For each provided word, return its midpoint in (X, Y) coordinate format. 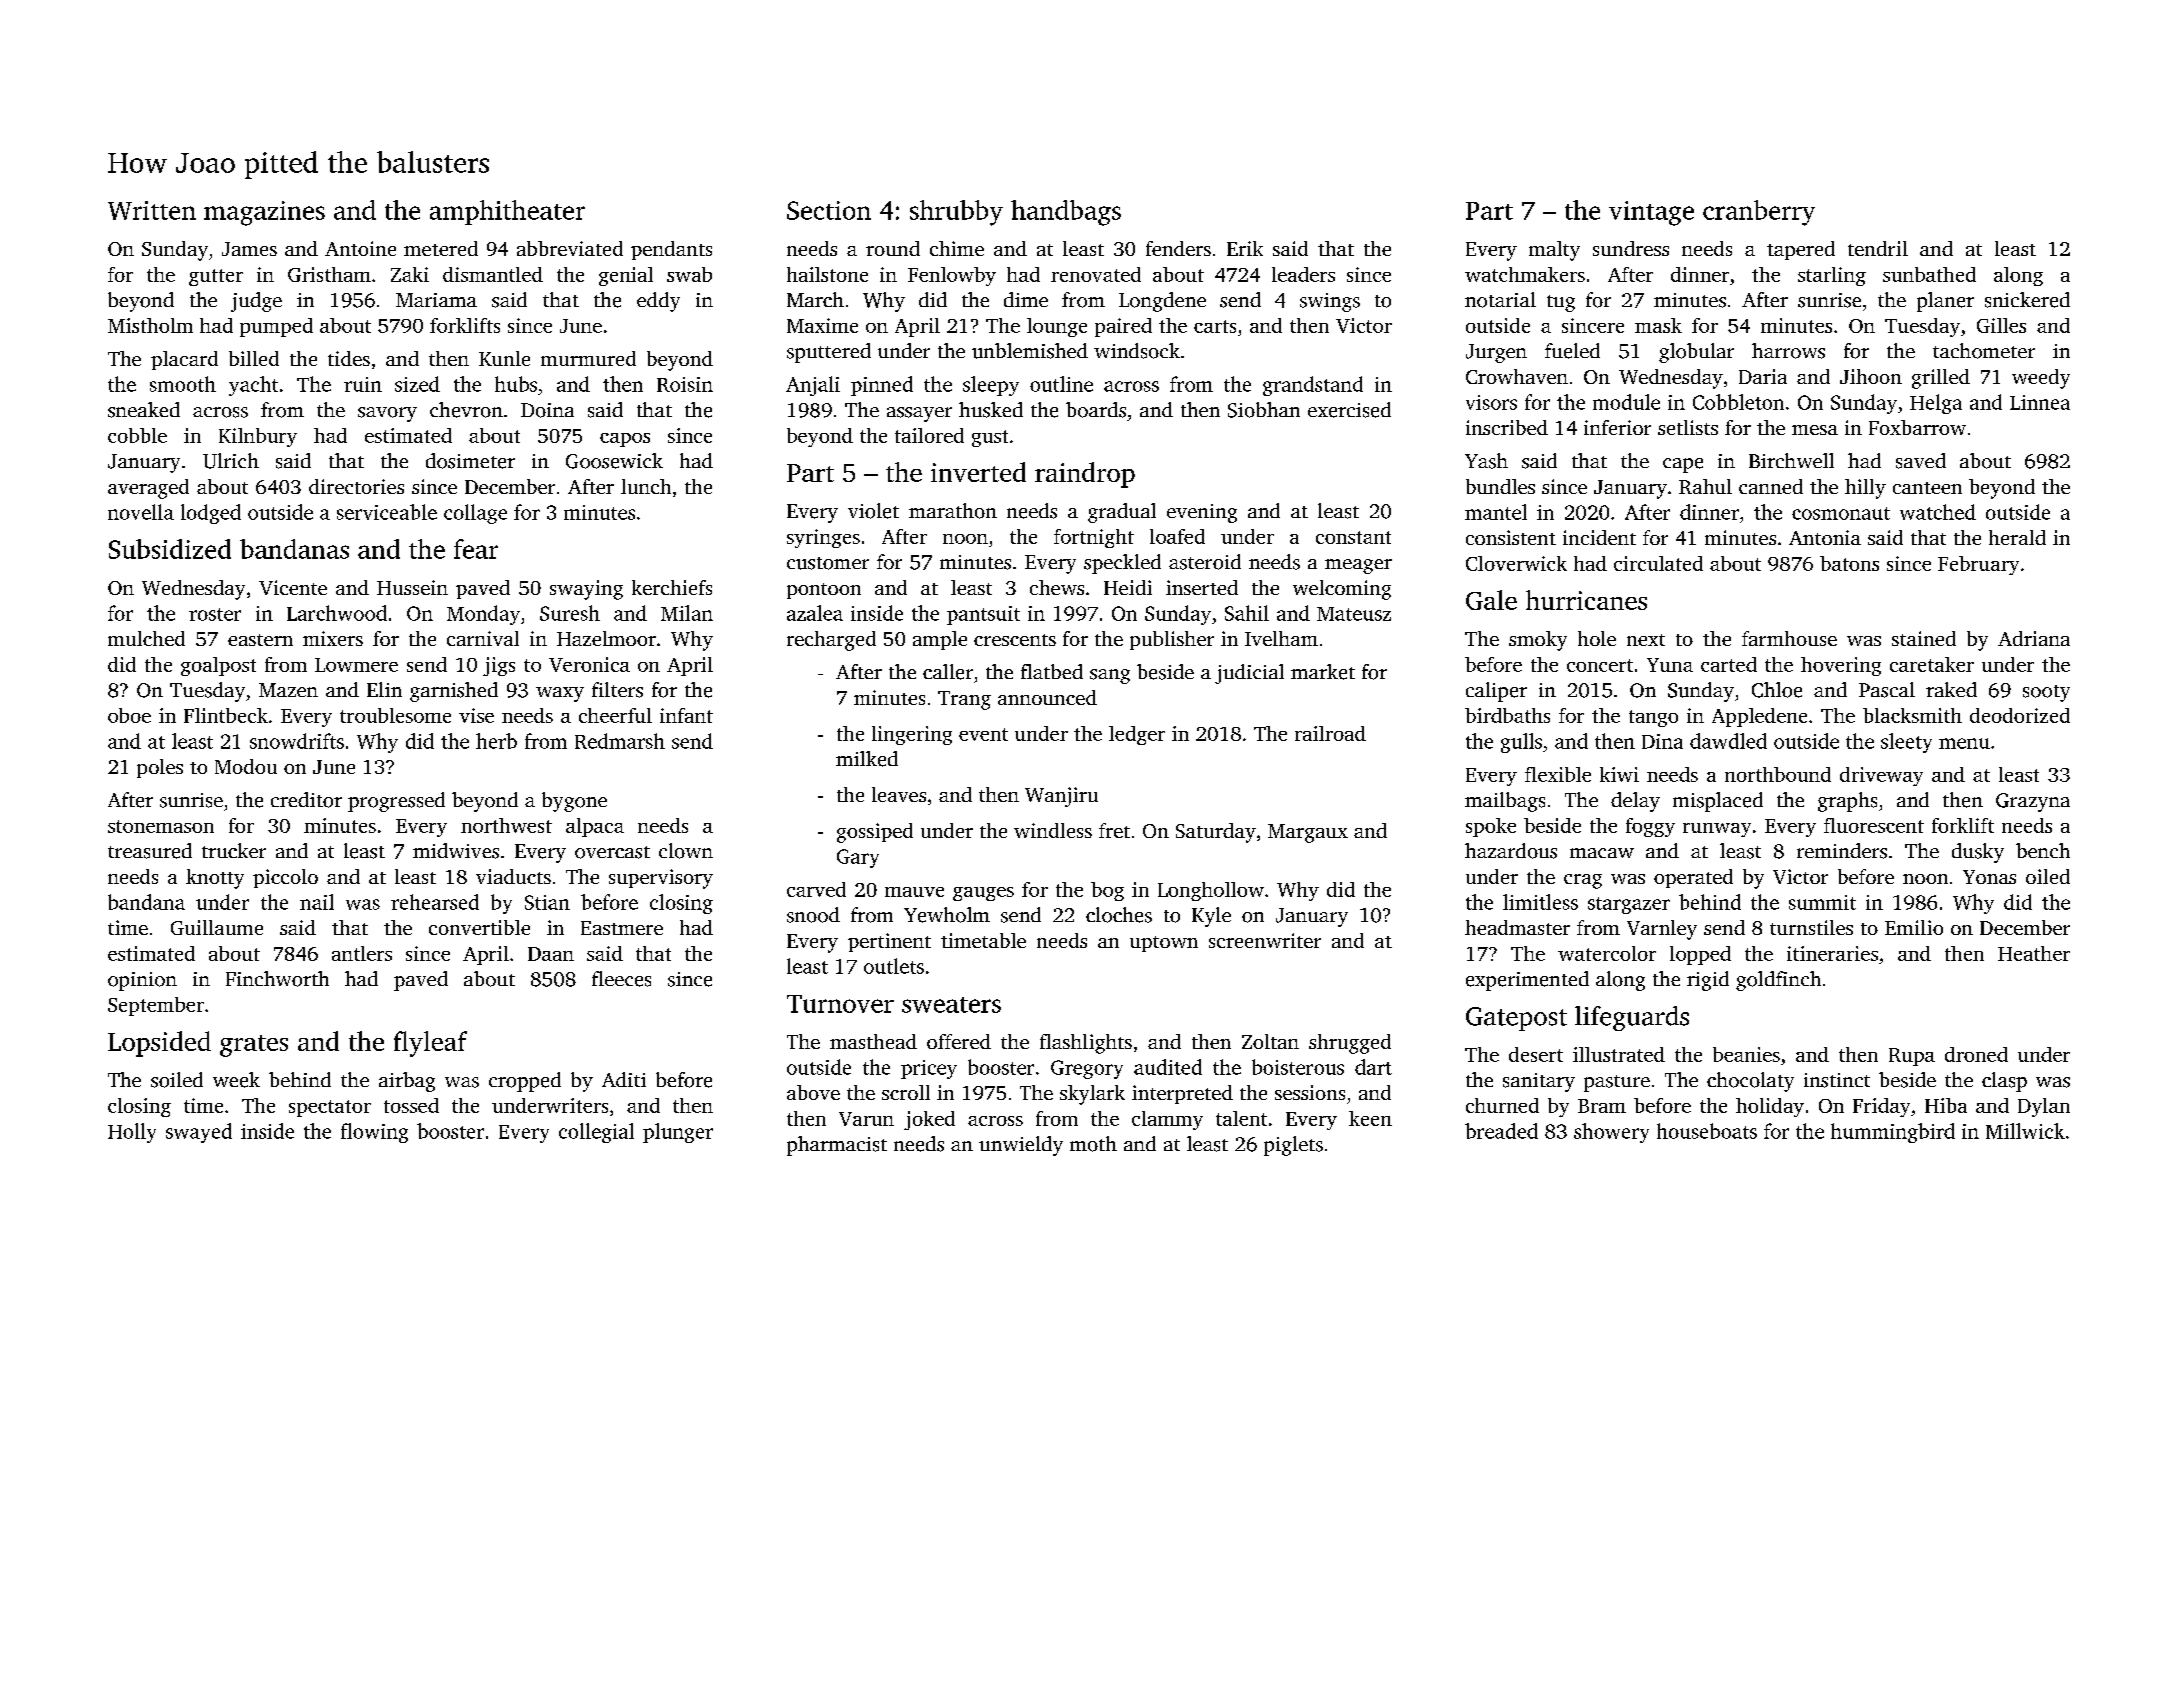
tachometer (1984, 351)
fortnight (1094, 538)
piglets (1293, 1146)
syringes (823, 538)
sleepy (991, 386)
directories (356, 486)
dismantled (493, 274)
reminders (1842, 851)
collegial (596, 1133)
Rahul (1705, 486)
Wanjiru (1061, 797)
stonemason (161, 826)
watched (1938, 512)
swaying (586, 590)
